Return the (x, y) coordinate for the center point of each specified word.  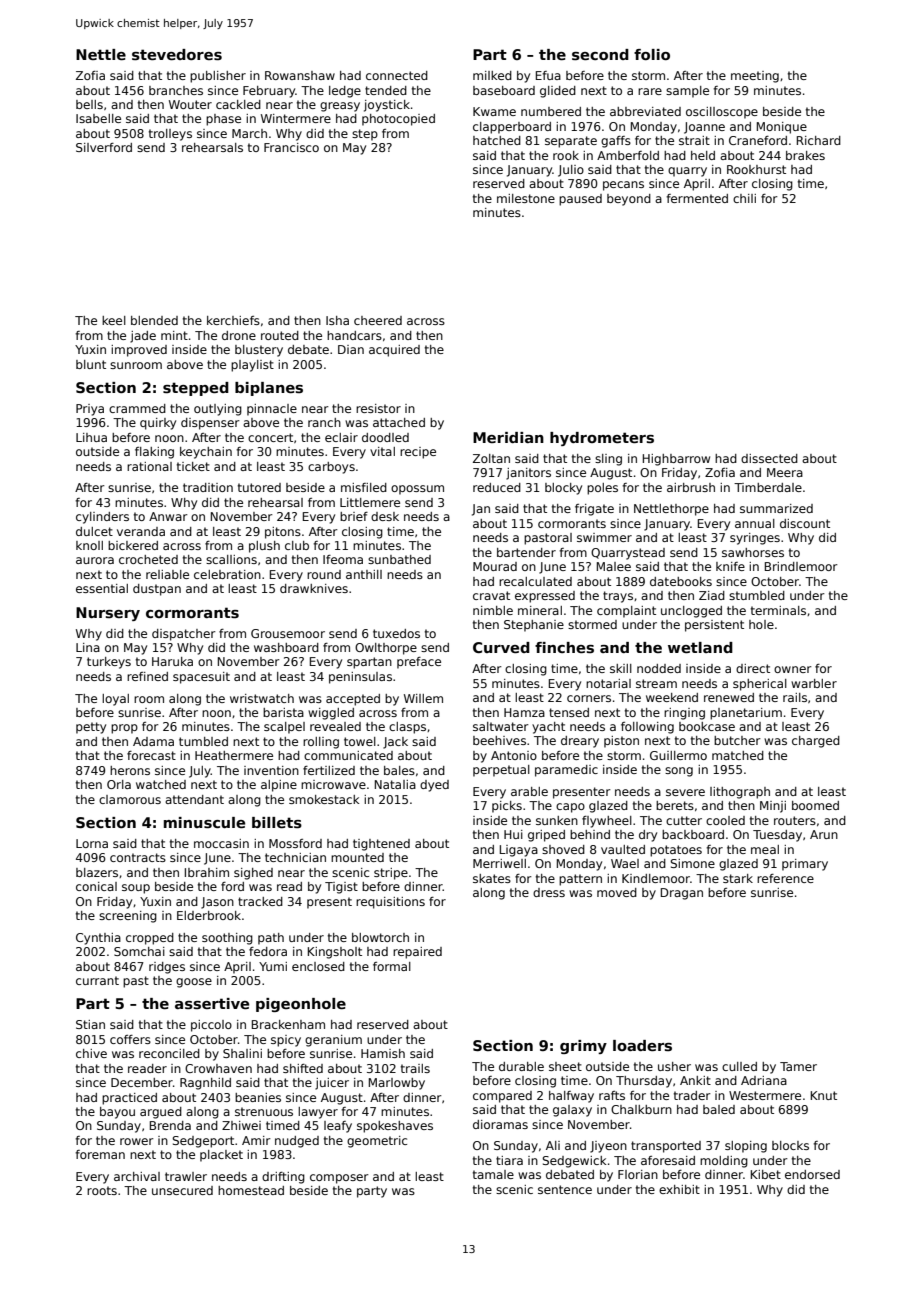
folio (652, 54)
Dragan (682, 894)
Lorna (92, 843)
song (679, 772)
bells (89, 104)
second (600, 55)
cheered (378, 320)
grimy (583, 1047)
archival (137, 1176)
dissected (769, 458)
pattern (580, 880)
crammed (137, 408)
